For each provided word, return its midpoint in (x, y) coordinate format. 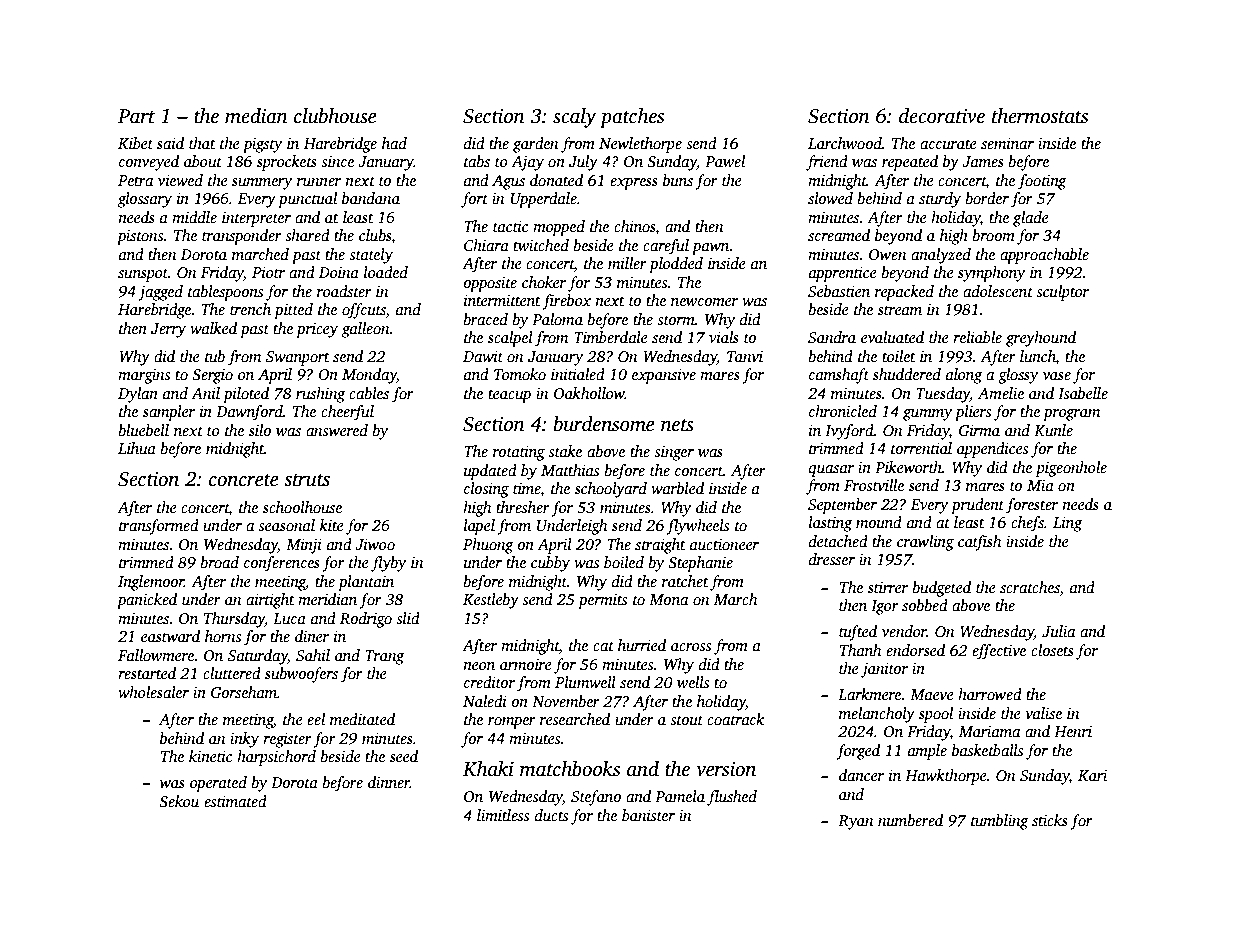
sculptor (1062, 293)
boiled (624, 562)
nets (677, 425)
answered (337, 430)
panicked (147, 601)
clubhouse (335, 116)
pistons (140, 237)
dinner (389, 782)
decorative (942, 116)
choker (544, 282)
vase (1057, 376)
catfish (979, 543)
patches (632, 118)
